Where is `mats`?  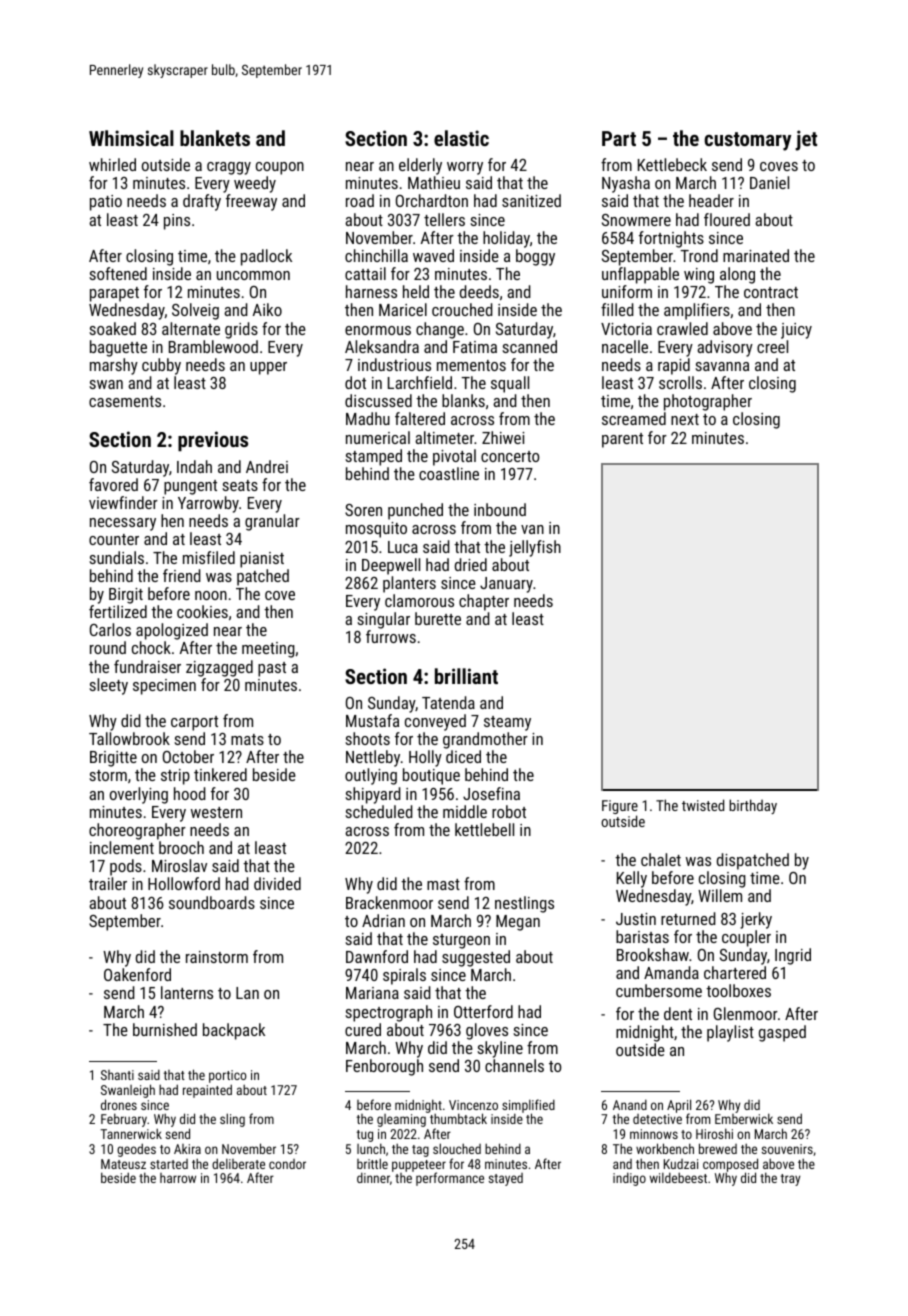
mats is located at coordinates (247, 739).
